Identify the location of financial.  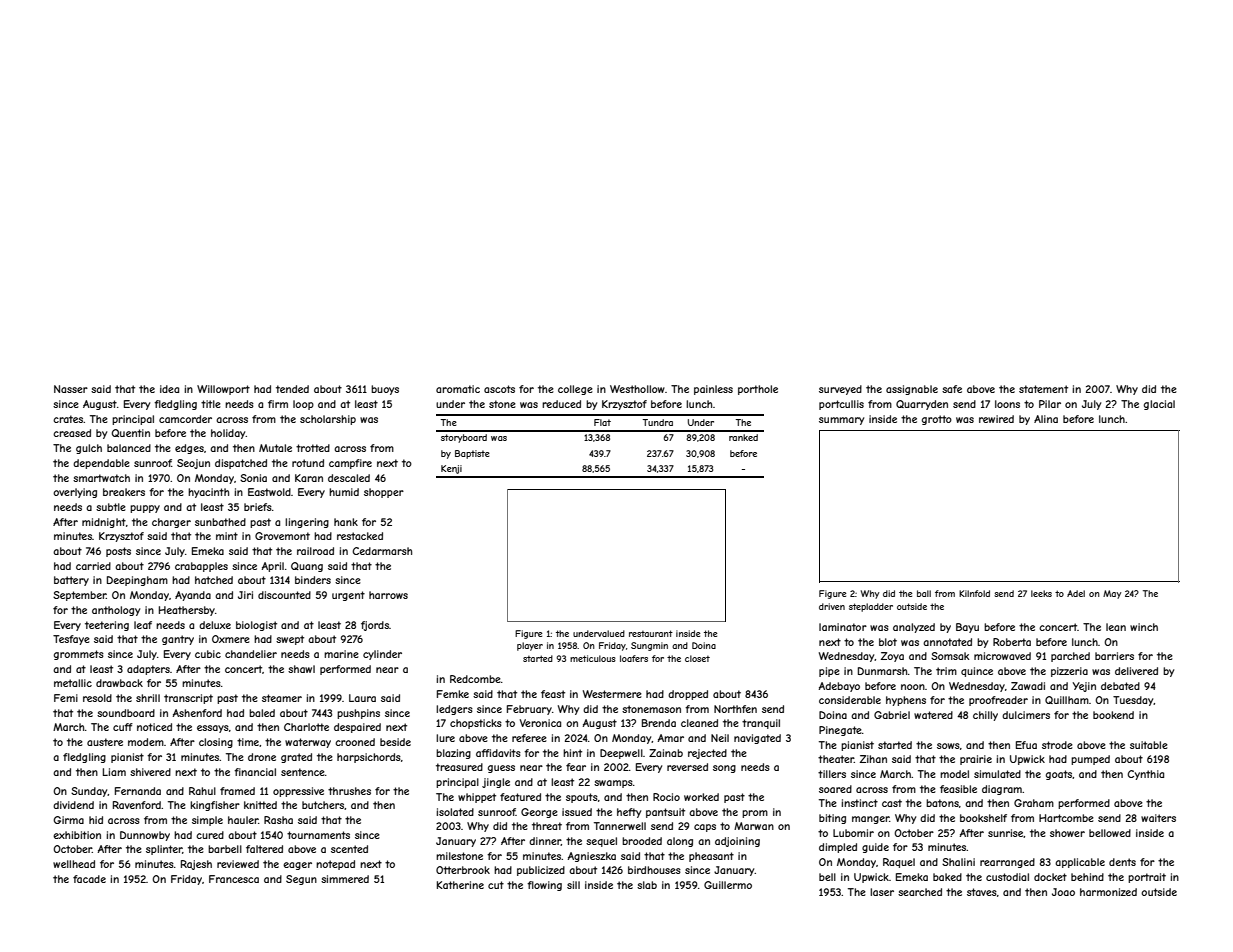
(255, 772).
